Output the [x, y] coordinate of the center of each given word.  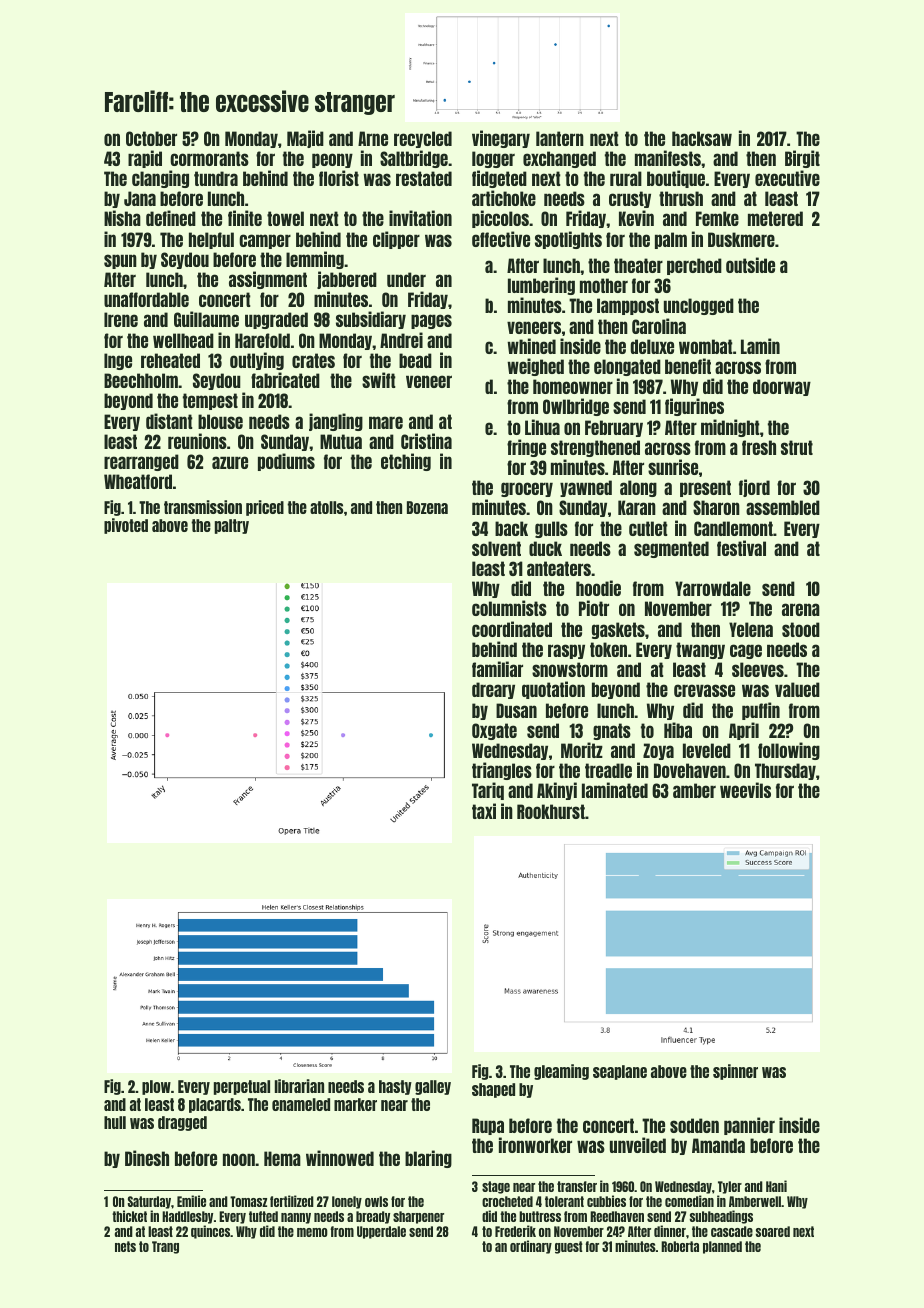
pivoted [126, 526]
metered [775, 218]
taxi [484, 811]
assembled [783, 507]
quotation [553, 690]
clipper [396, 240]
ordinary [531, 1247]
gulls [551, 529]
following [789, 751]
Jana [140, 198]
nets [125, 1246]
